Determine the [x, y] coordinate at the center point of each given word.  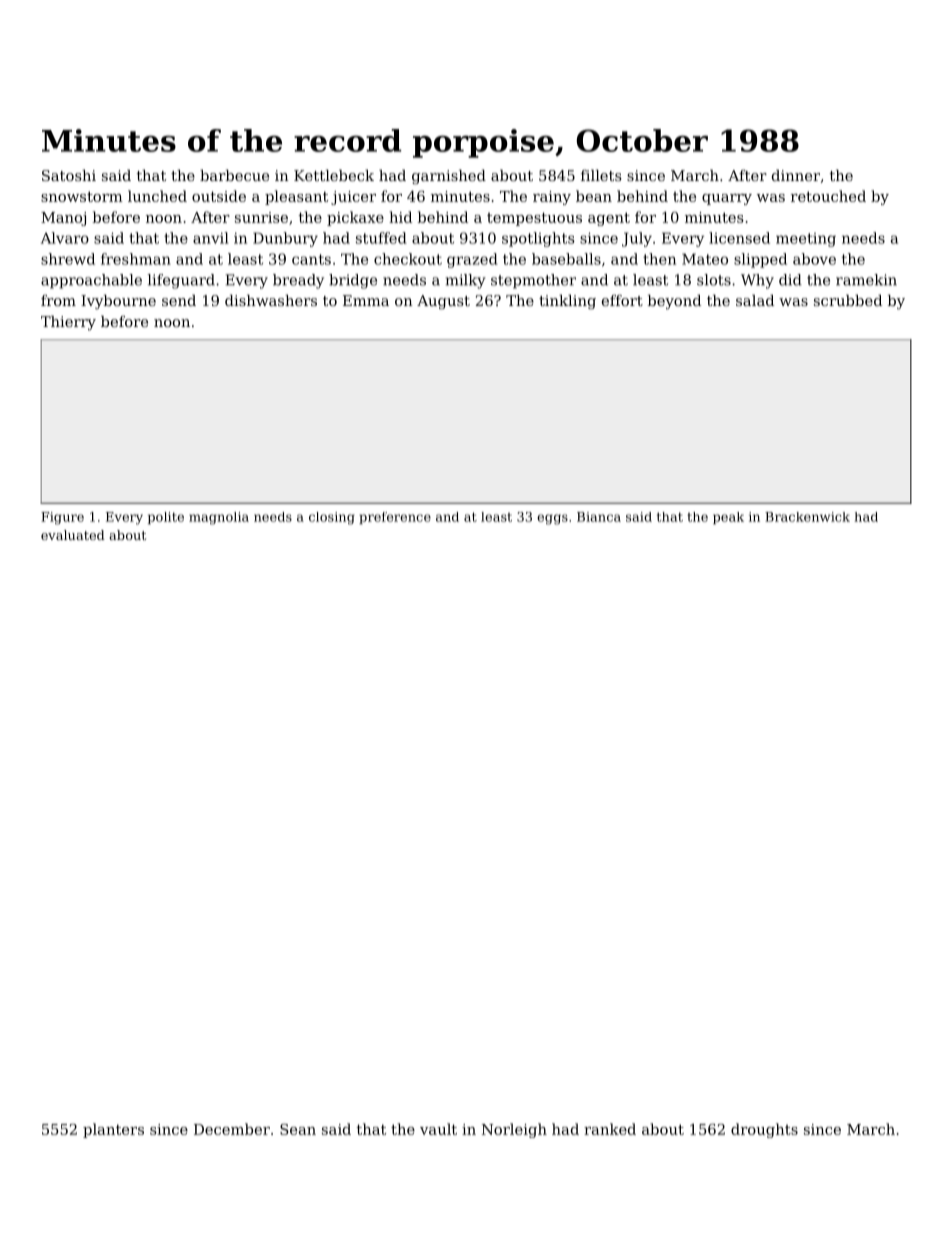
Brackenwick [807, 517]
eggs [552, 519]
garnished [449, 177]
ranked [610, 1129]
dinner [796, 175]
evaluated [73, 535]
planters [113, 1130]
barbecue [234, 175]
